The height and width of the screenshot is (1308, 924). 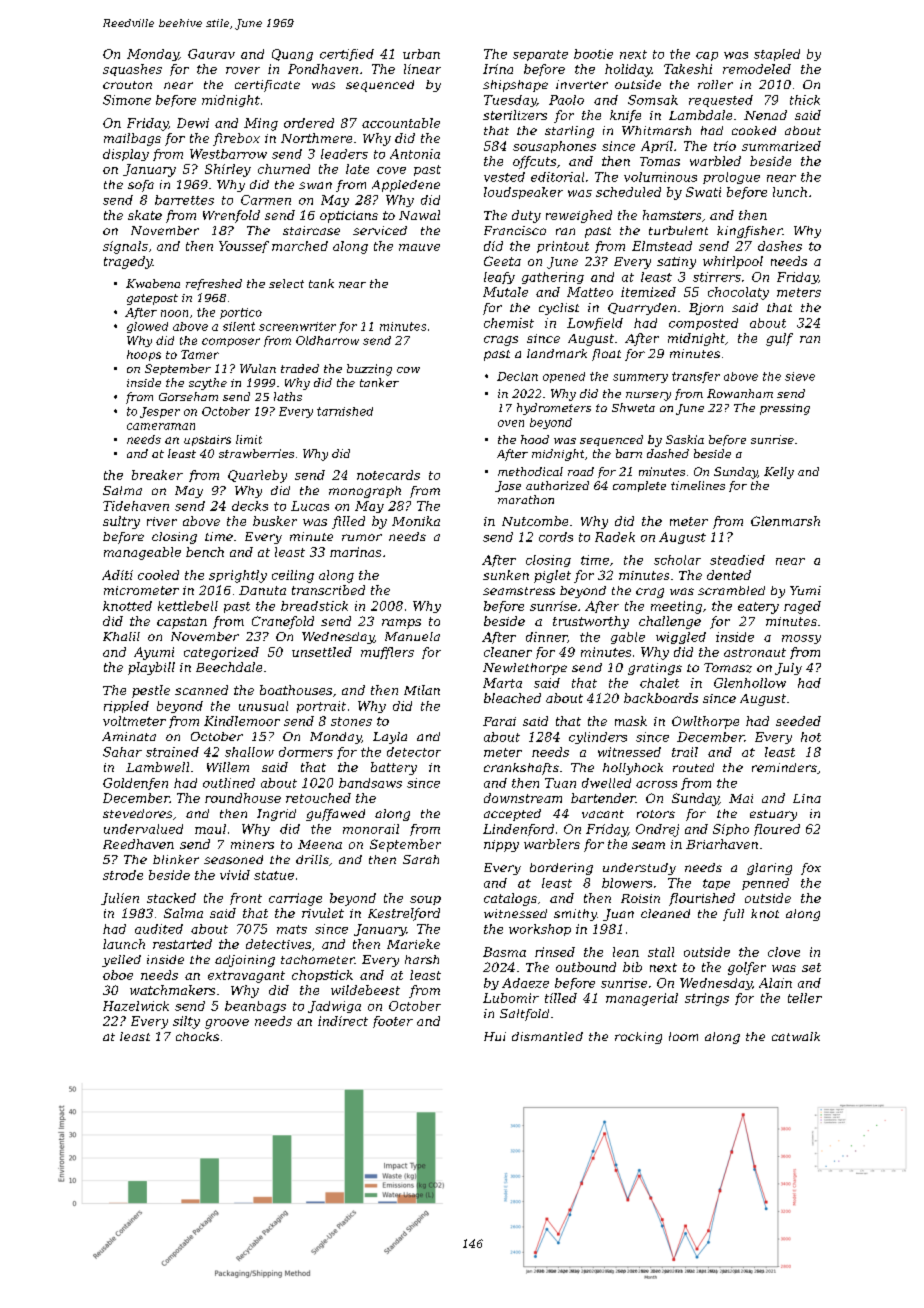 What do you see at coordinates (511, 423) in the screenshot?
I see `oven` at bounding box center [511, 423].
